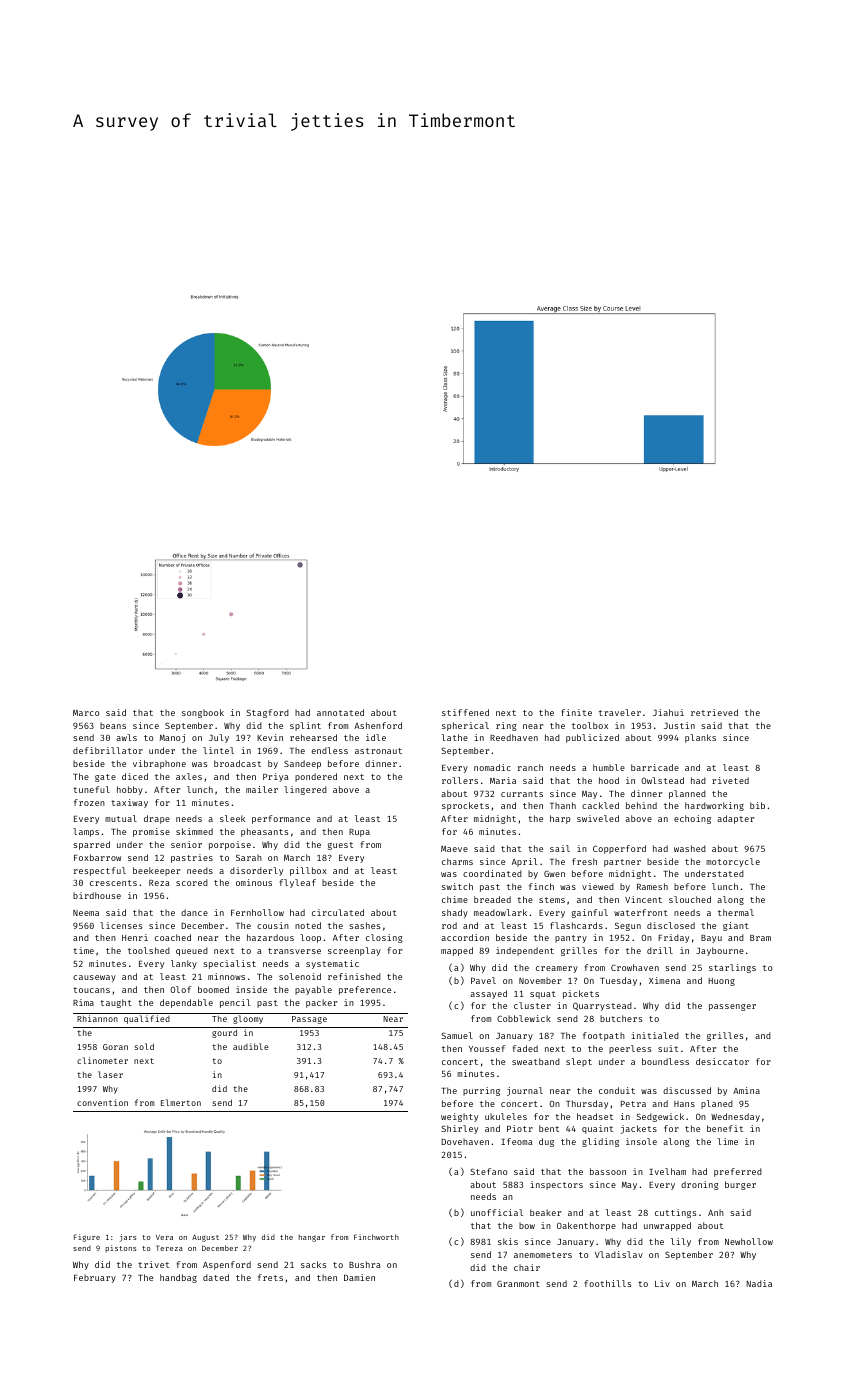 The image size is (849, 1400). What do you see at coordinates (454, 737) in the page?
I see `lathe` at bounding box center [454, 737].
